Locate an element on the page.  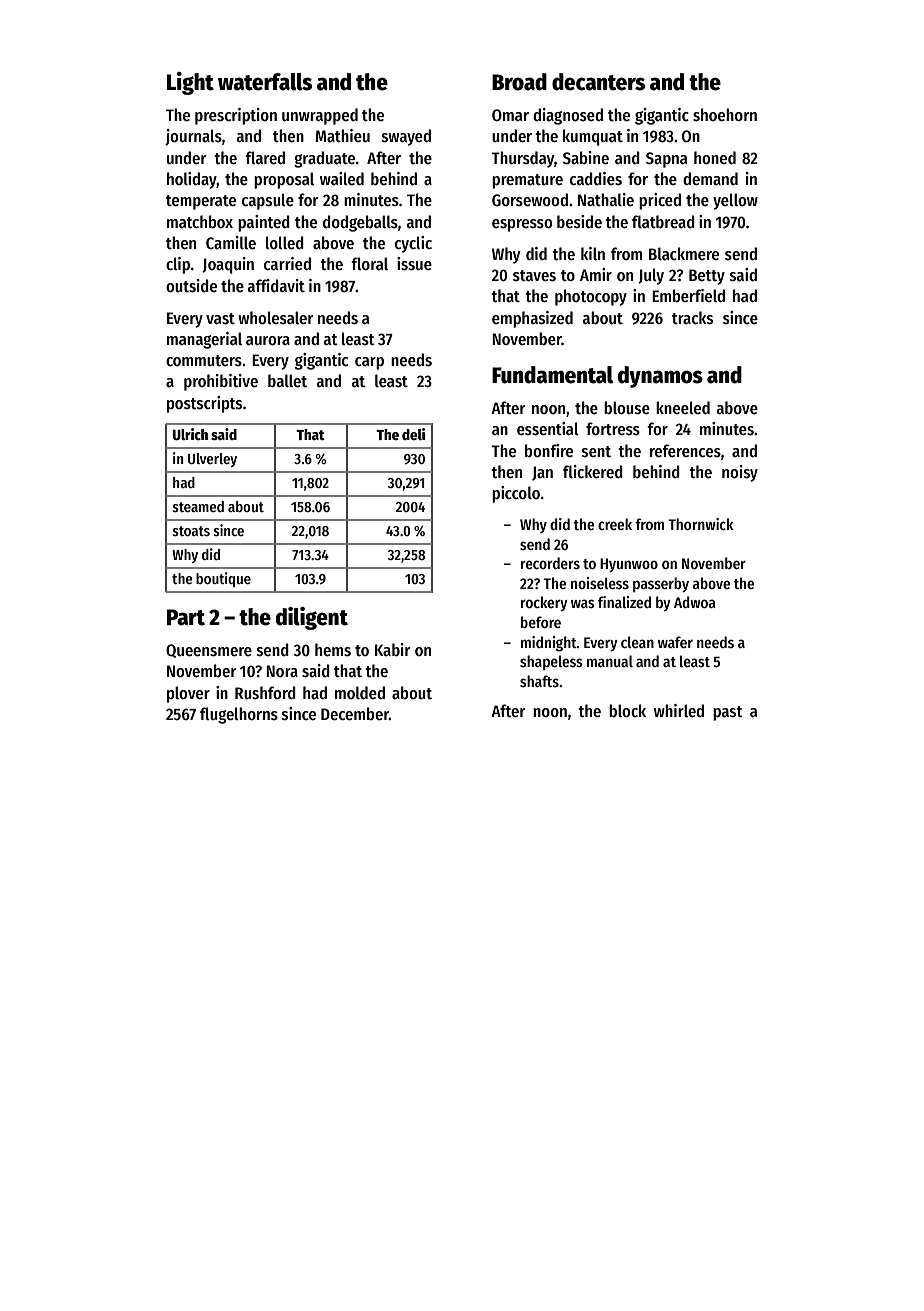
Fundamental is located at coordinates (552, 375).
